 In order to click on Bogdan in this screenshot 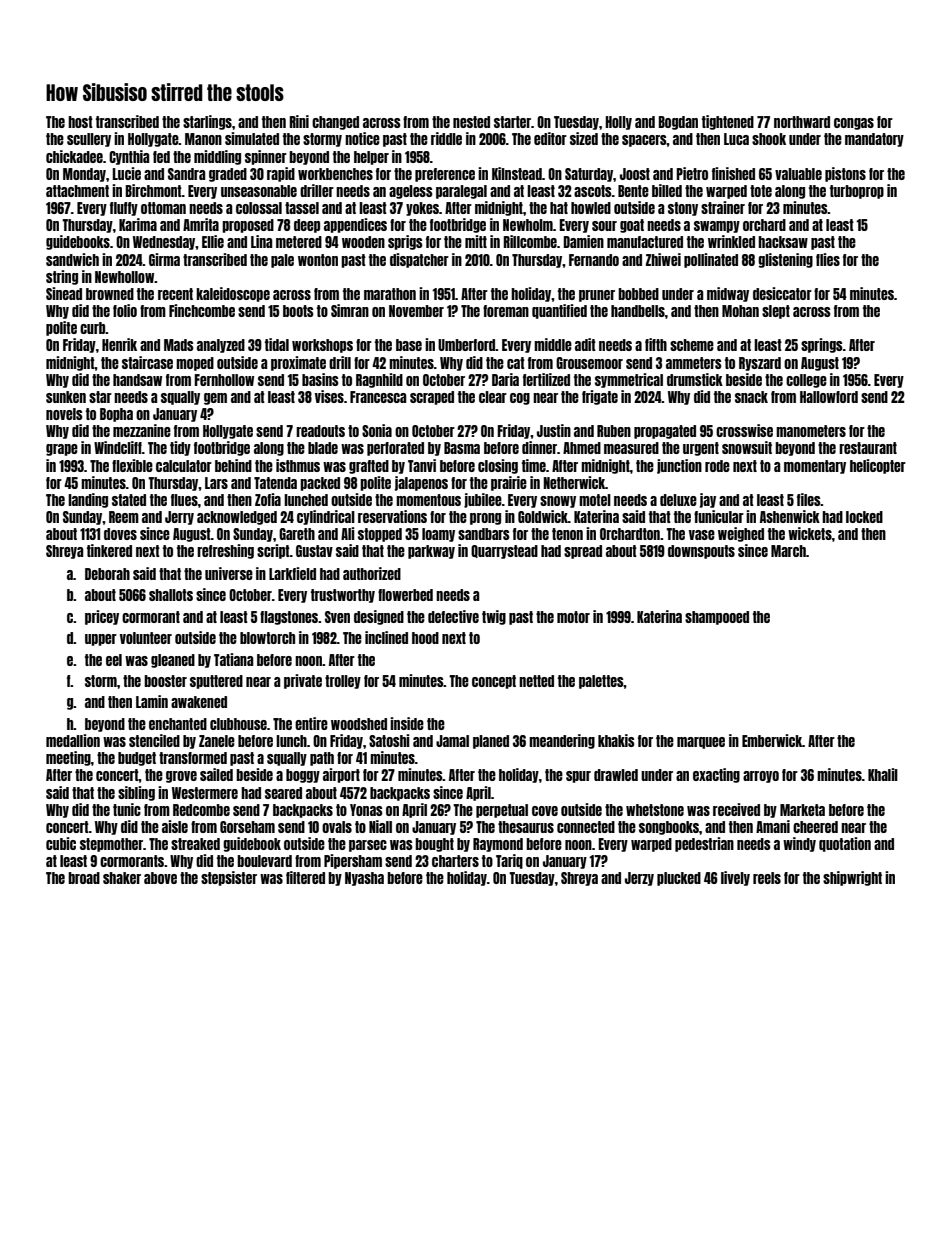, I will do `click(678, 123)`.
